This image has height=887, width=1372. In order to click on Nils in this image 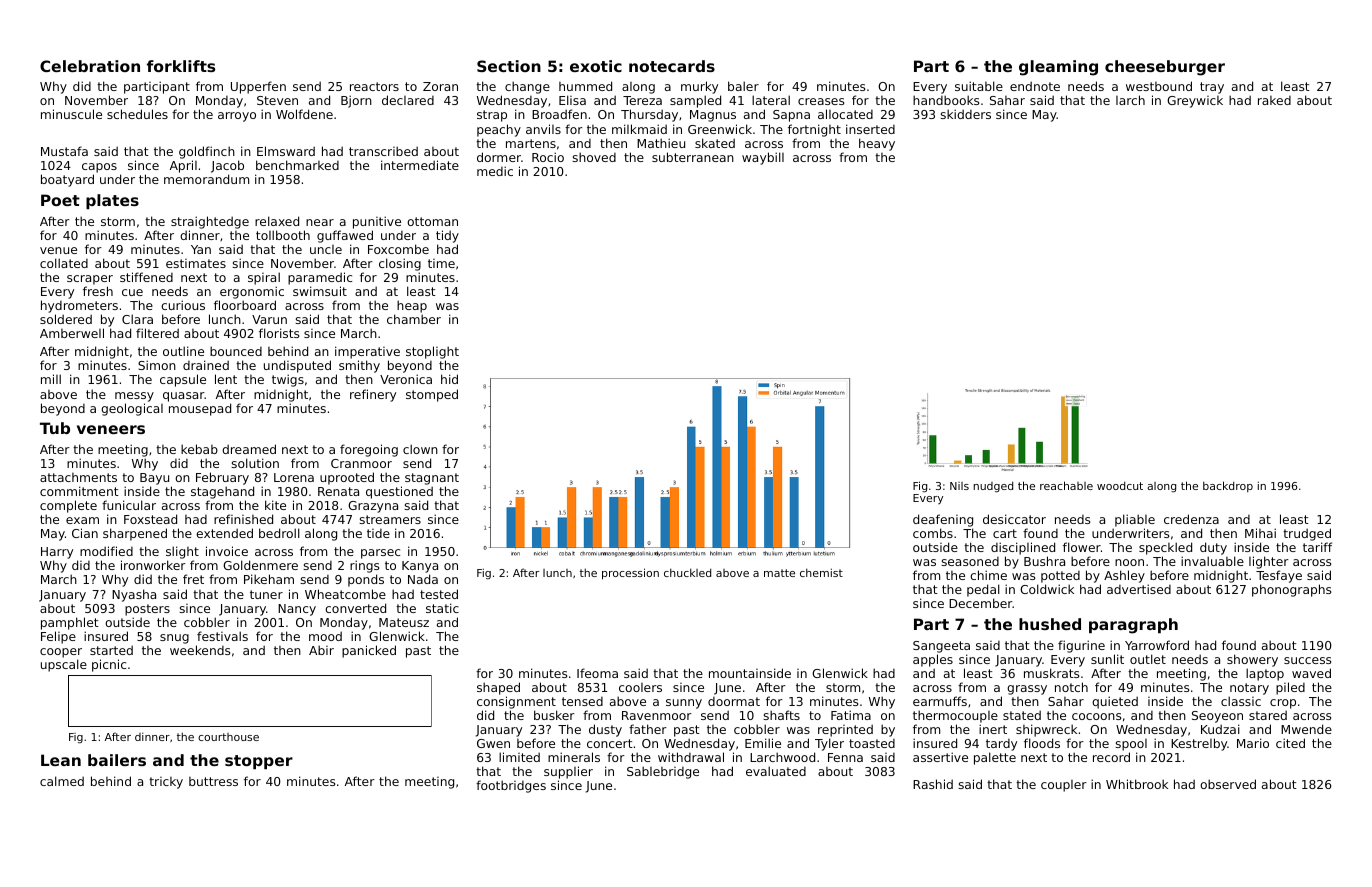, I will do `click(959, 486)`.
